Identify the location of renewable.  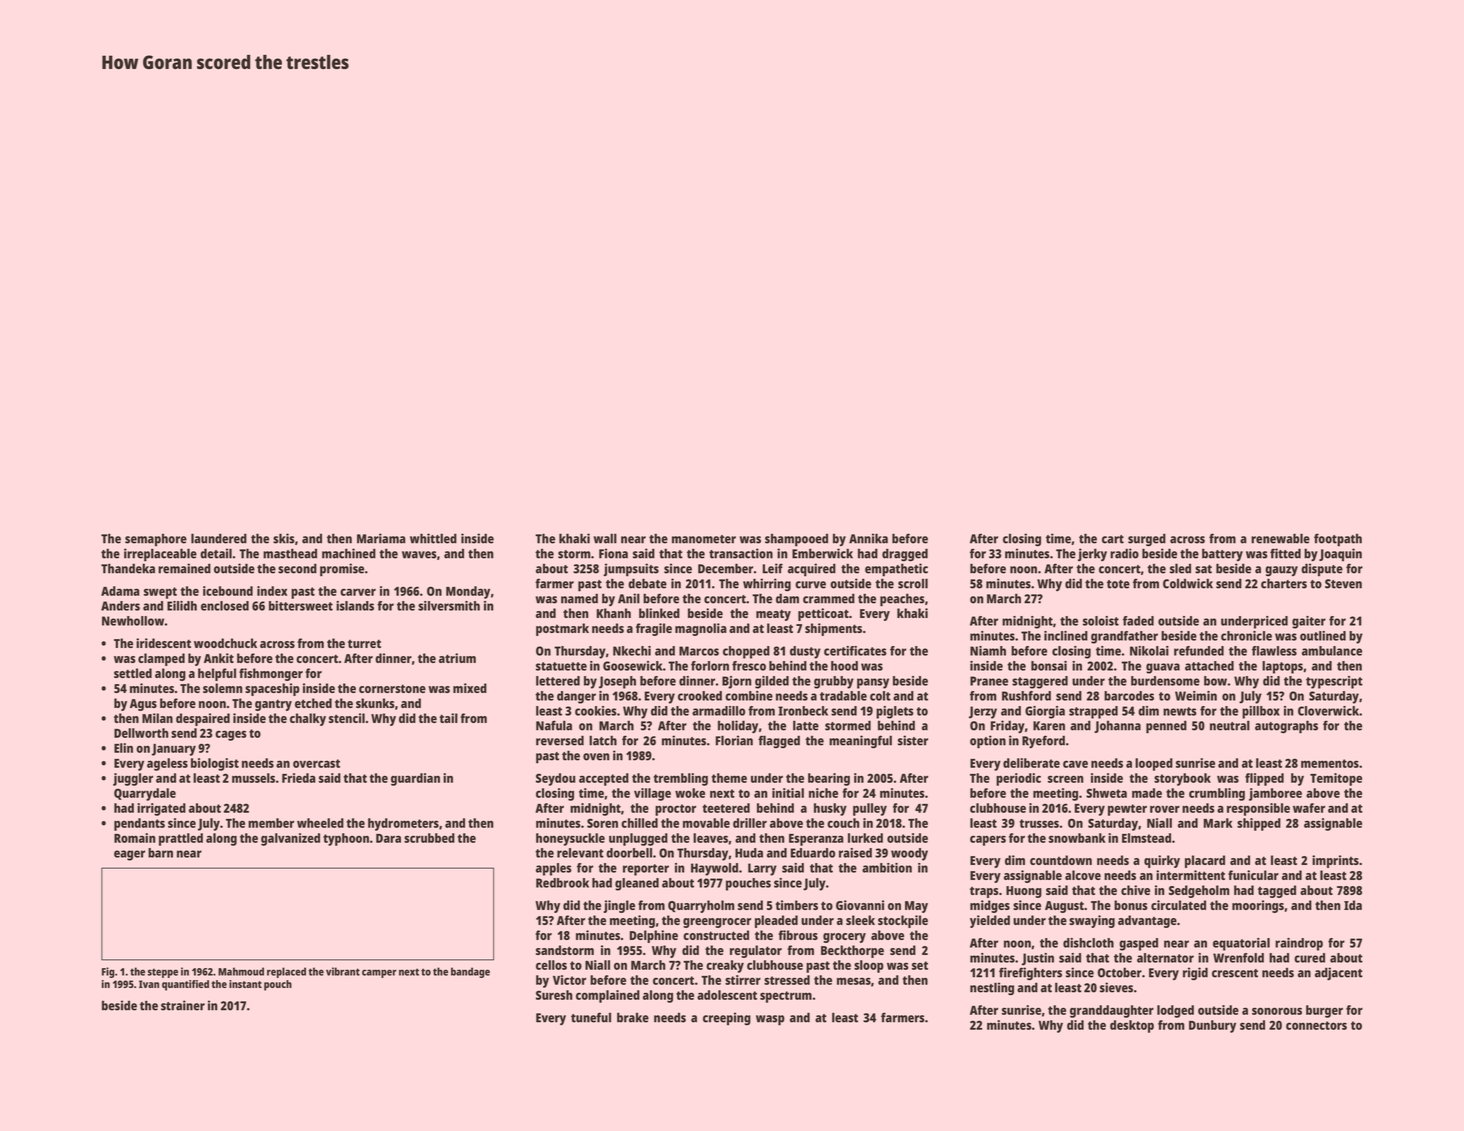
(1280, 538).
